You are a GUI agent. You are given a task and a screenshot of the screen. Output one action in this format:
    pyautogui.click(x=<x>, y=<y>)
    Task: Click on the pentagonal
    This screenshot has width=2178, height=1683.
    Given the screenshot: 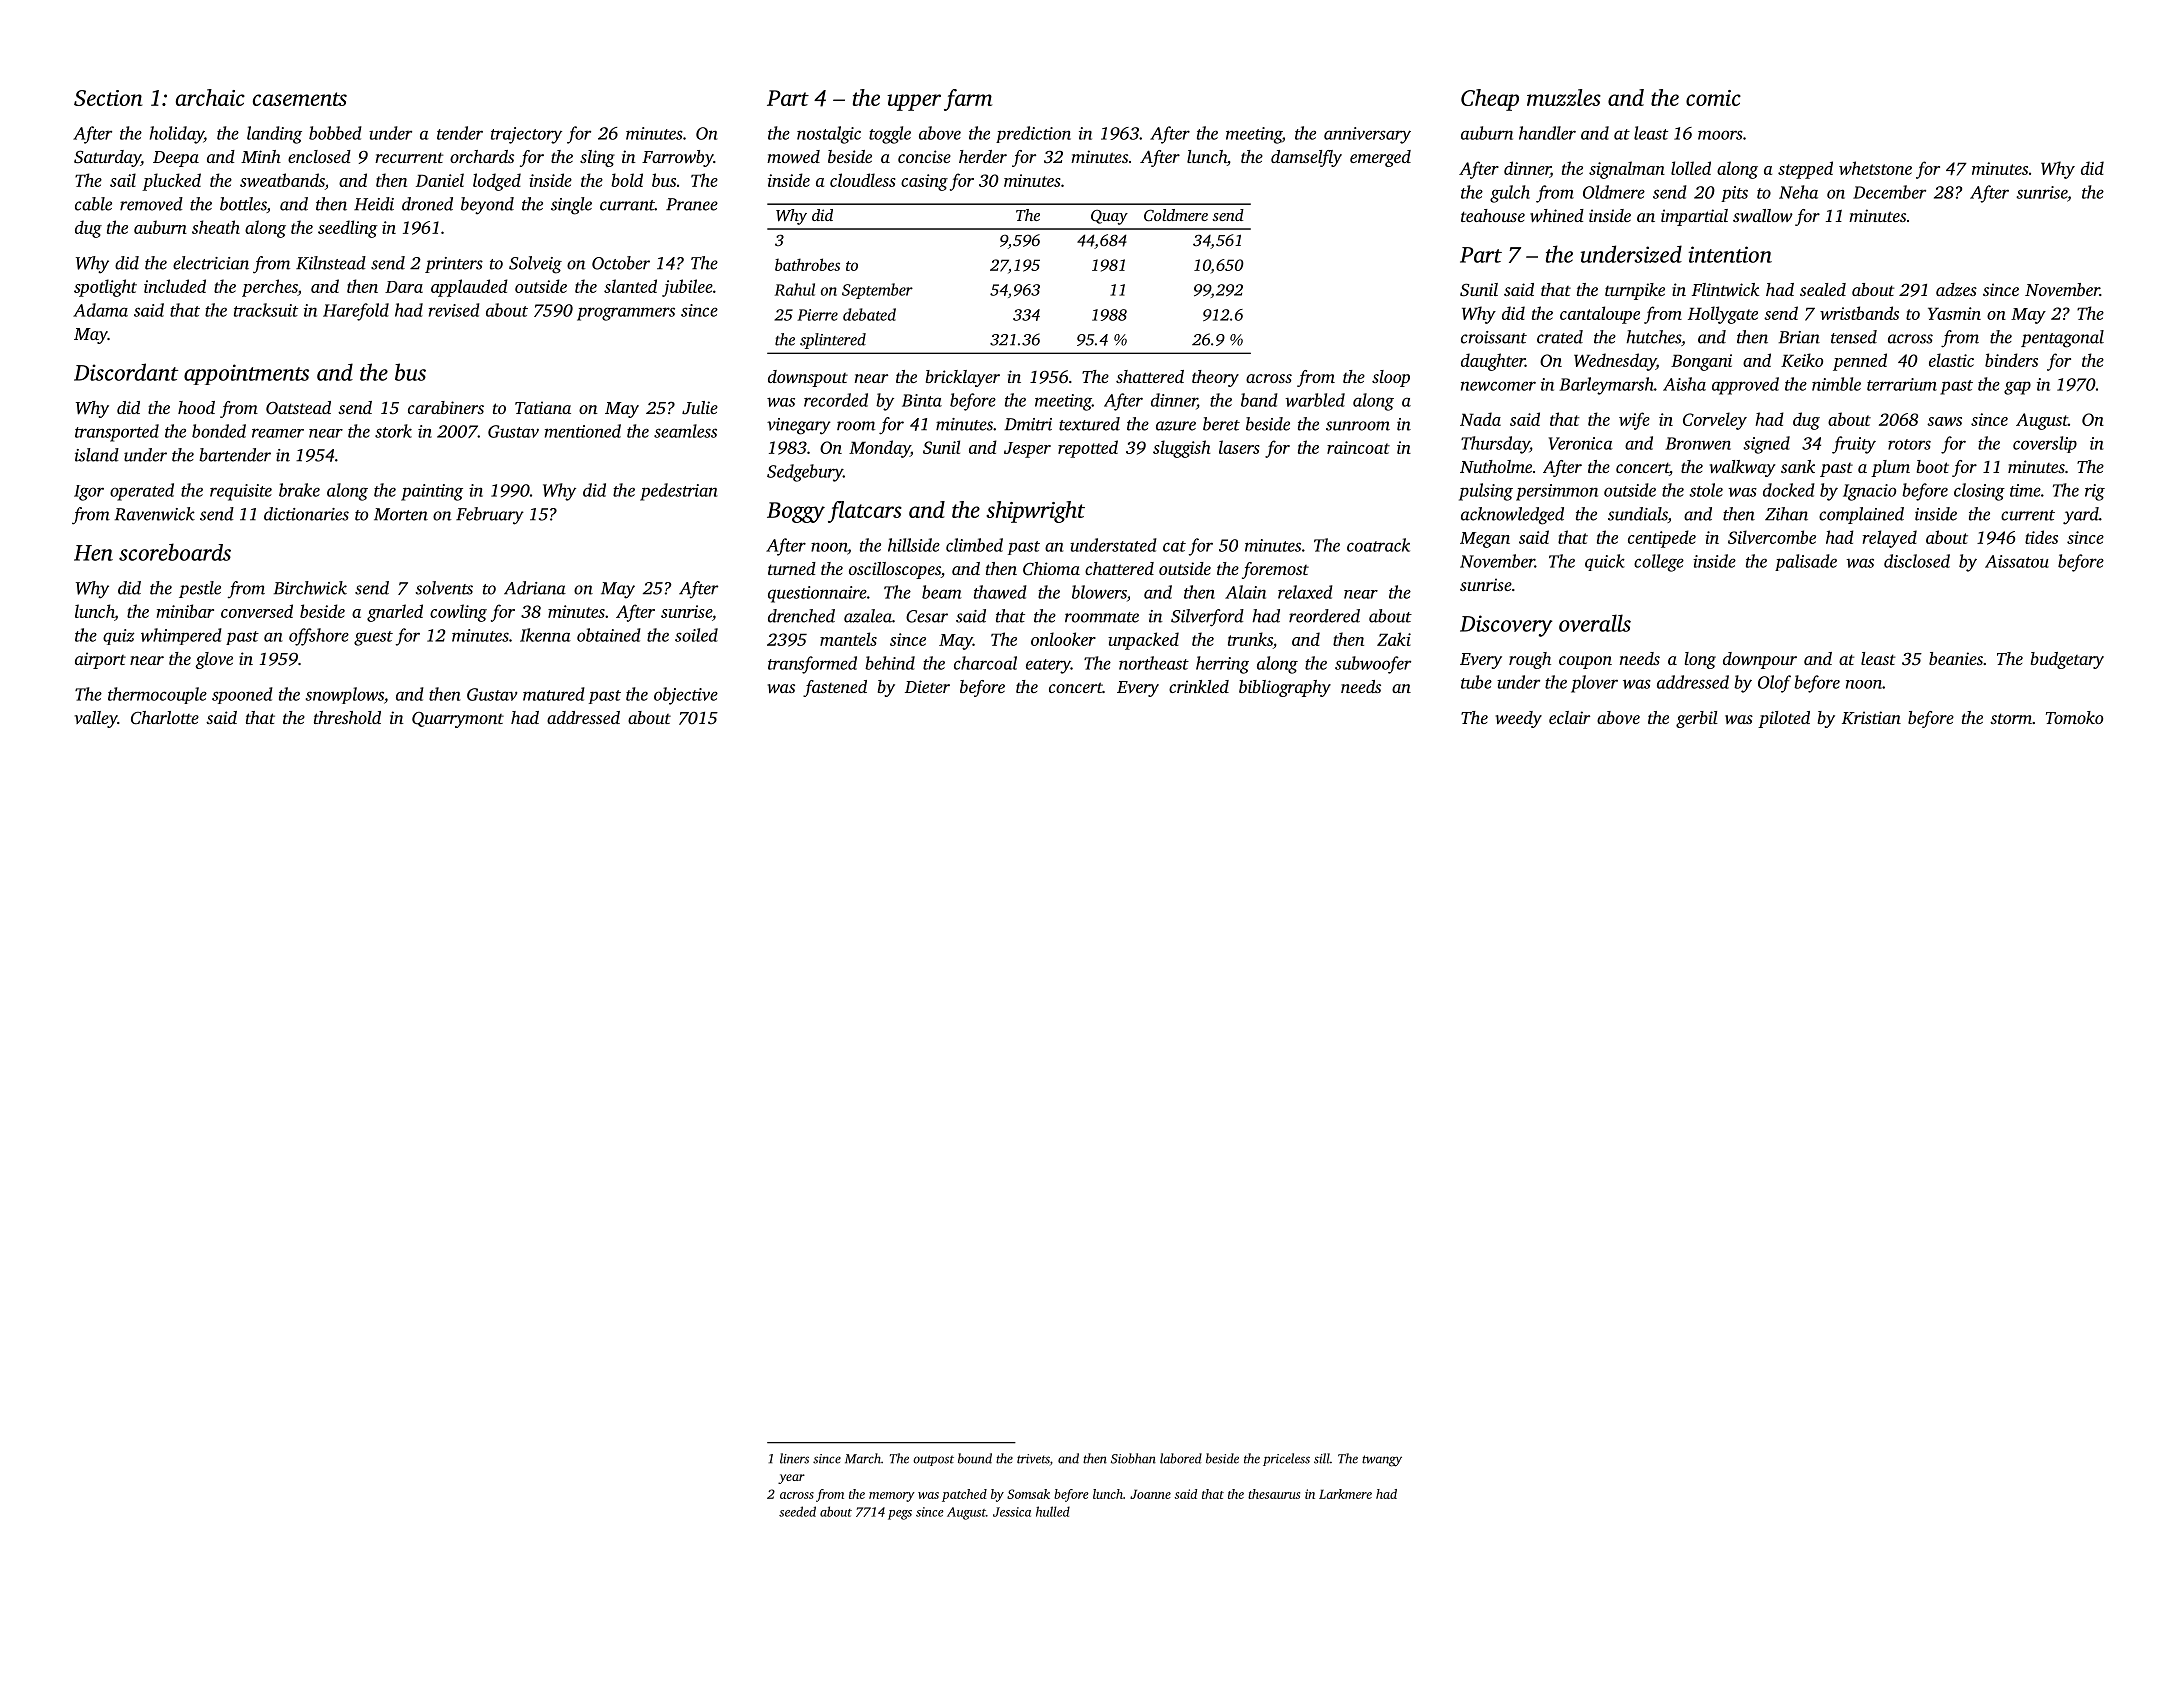 What is the action you would take?
    pyautogui.click(x=2062, y=339)
